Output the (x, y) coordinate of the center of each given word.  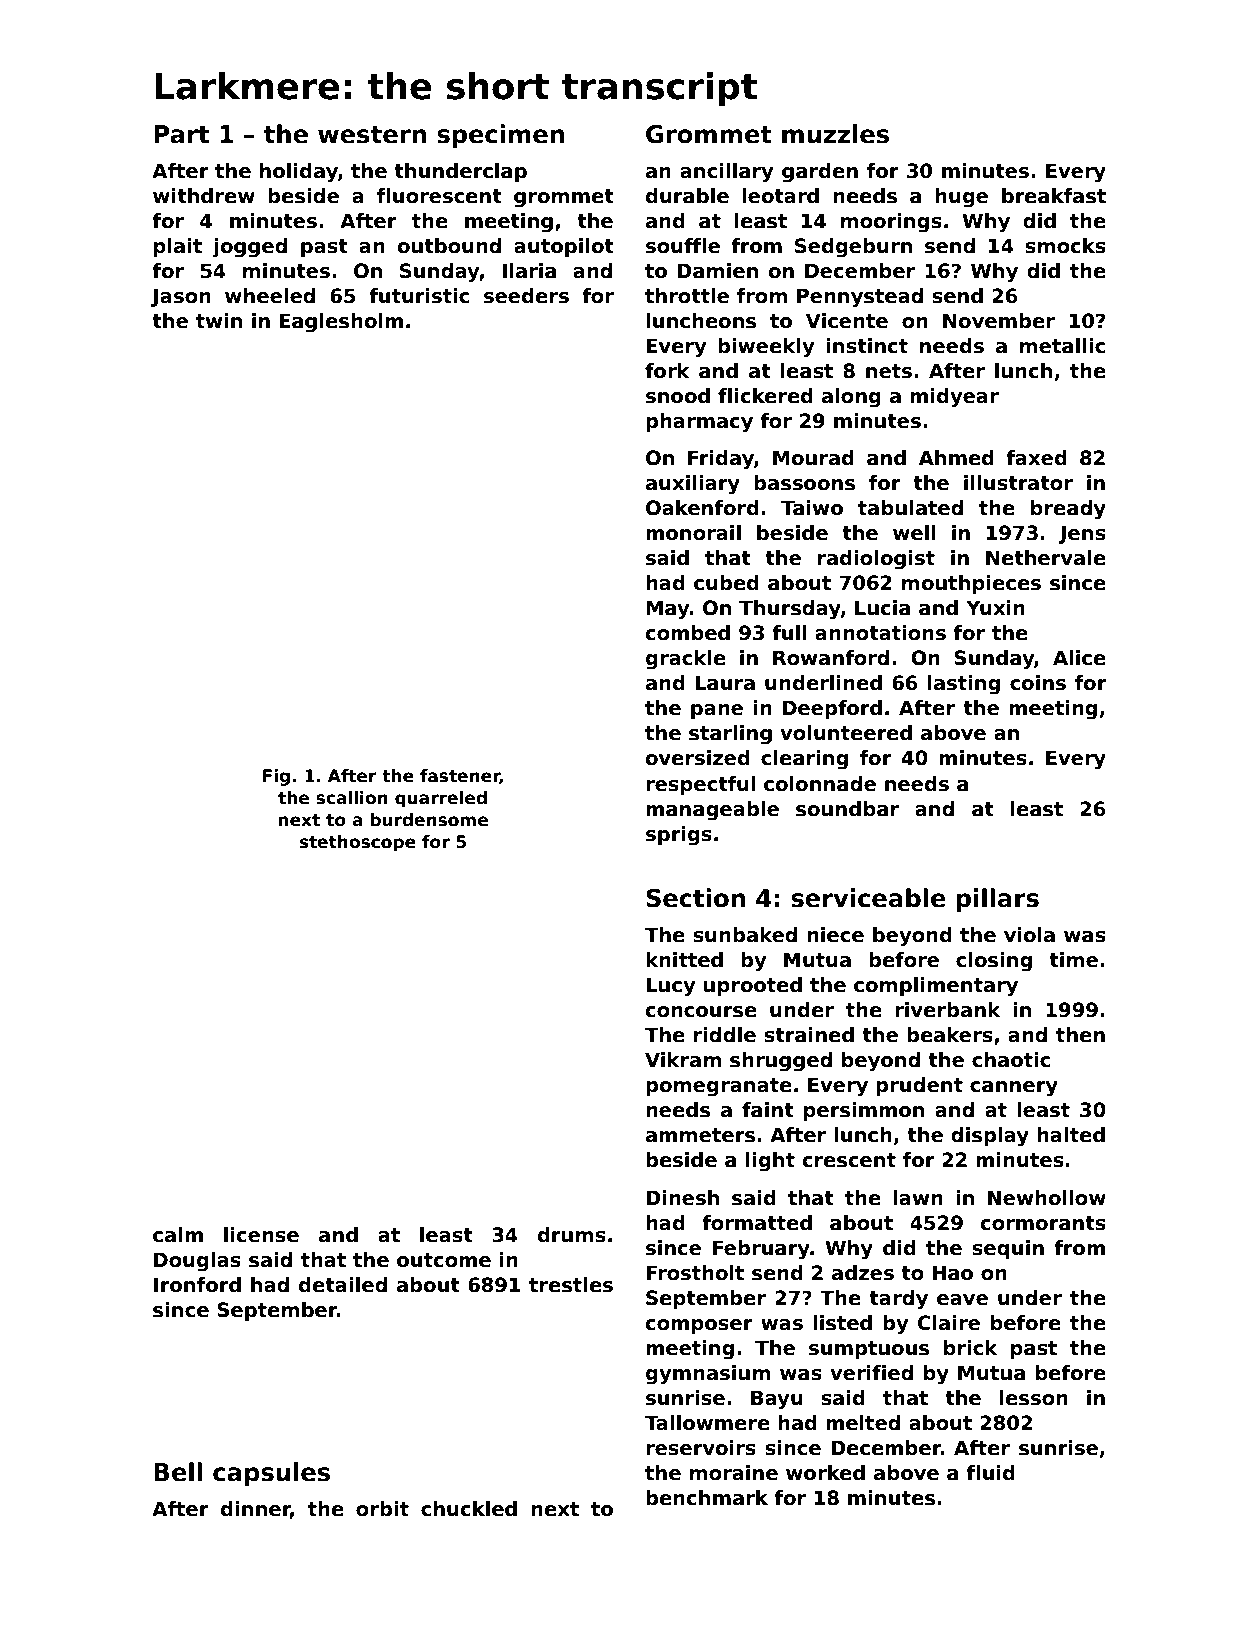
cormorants (1043, 1223)
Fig (276, 777)
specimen (500, 136)
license (261, 1235)
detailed (343, 1285)
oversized (698, 758)
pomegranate (719, 1087)
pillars (997, 900)
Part (181, 134)
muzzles (835, 134)
